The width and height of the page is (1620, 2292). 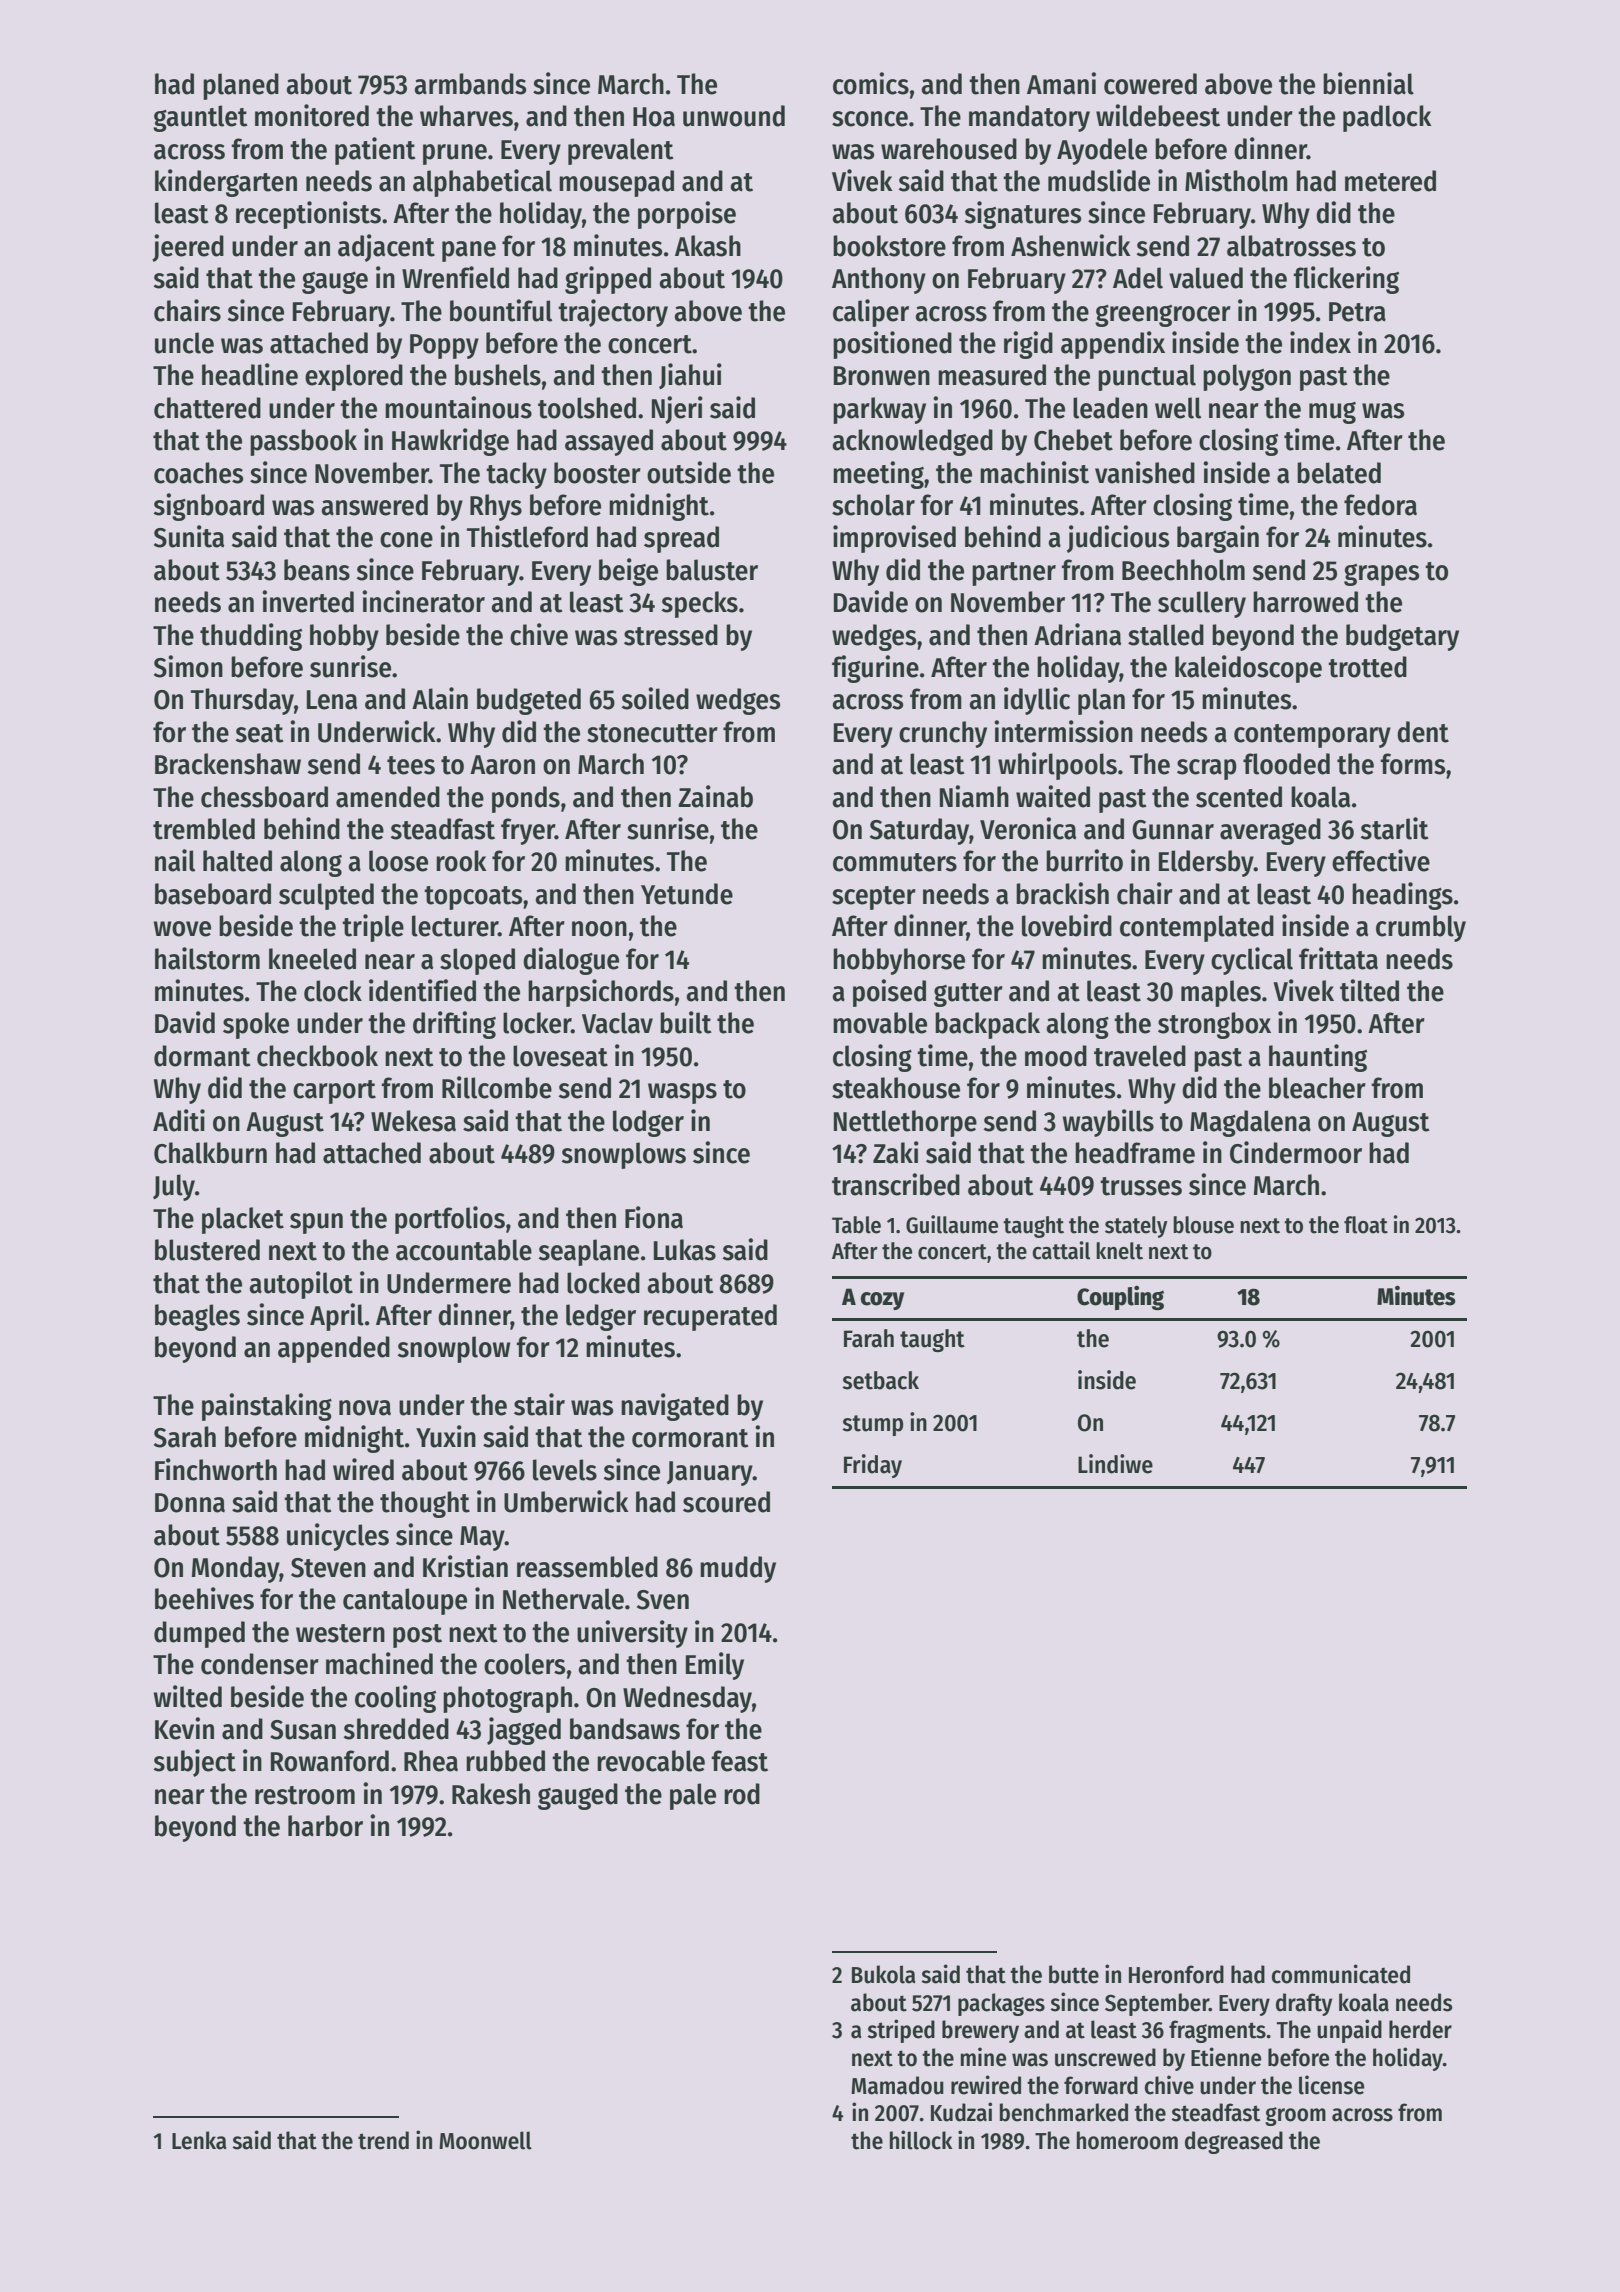 What do you see at coordinates (1206, 863) in the page?
I see `Eldersby` at bounding box center [1206, 863].
